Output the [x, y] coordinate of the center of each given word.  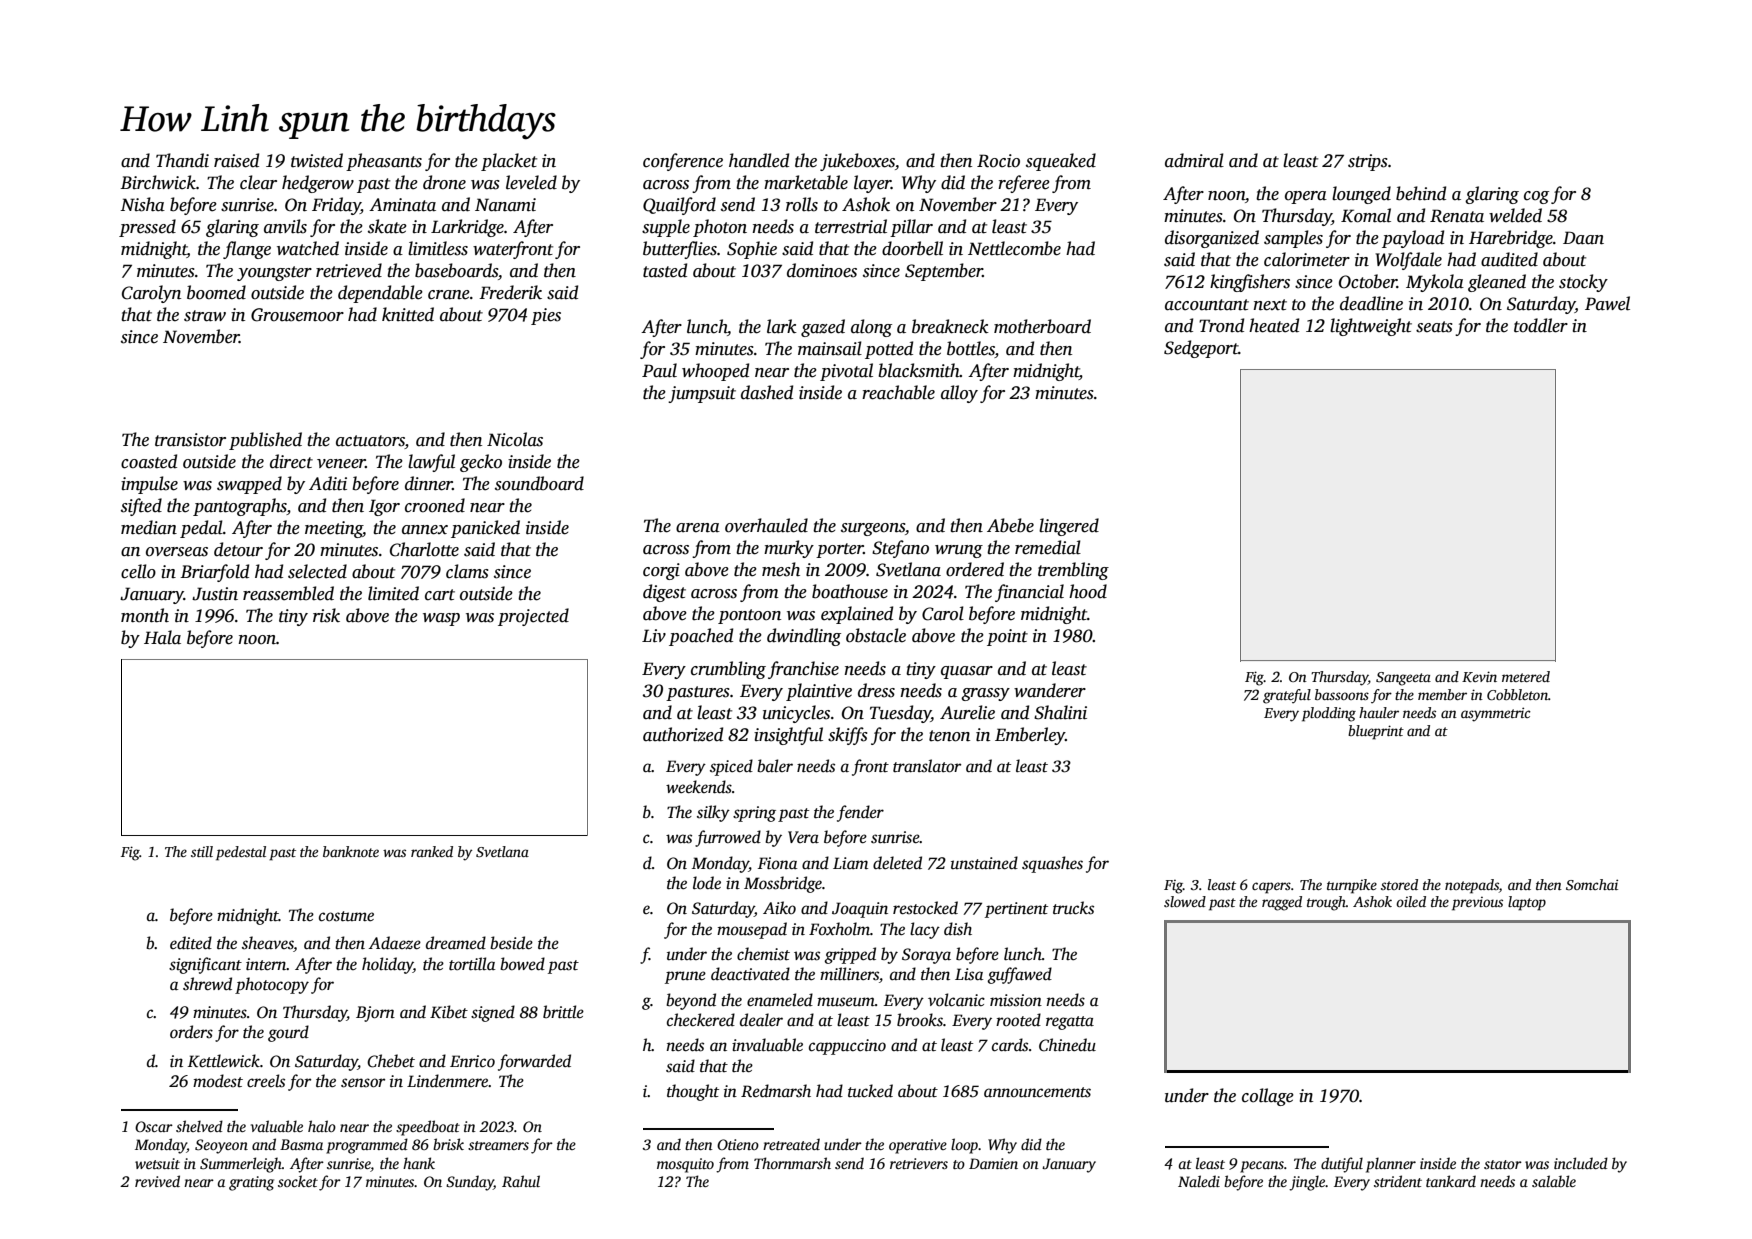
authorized [683, 734]
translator [927, 766]
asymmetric [1496, 714]
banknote [351, 851]
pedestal [241, 853]
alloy [959, 394]
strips [1368, 162]
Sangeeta [1403, 679]
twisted [317, 160]
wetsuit [157, 1163]
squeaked [1061, 162]
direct [291, 461]
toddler [1541, 325]
